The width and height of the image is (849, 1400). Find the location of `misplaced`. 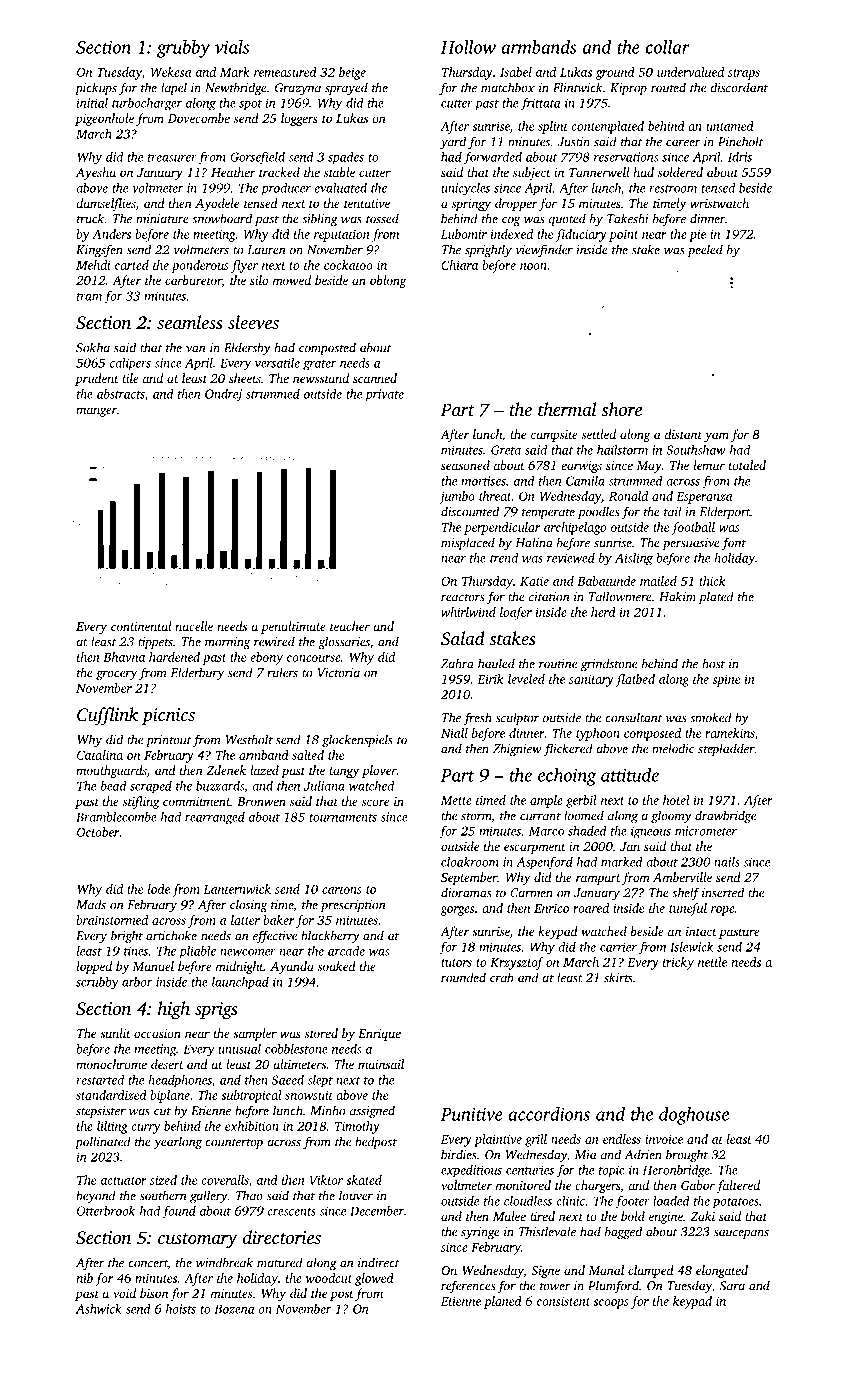

misplaced is located at coordinates (468, 543).
